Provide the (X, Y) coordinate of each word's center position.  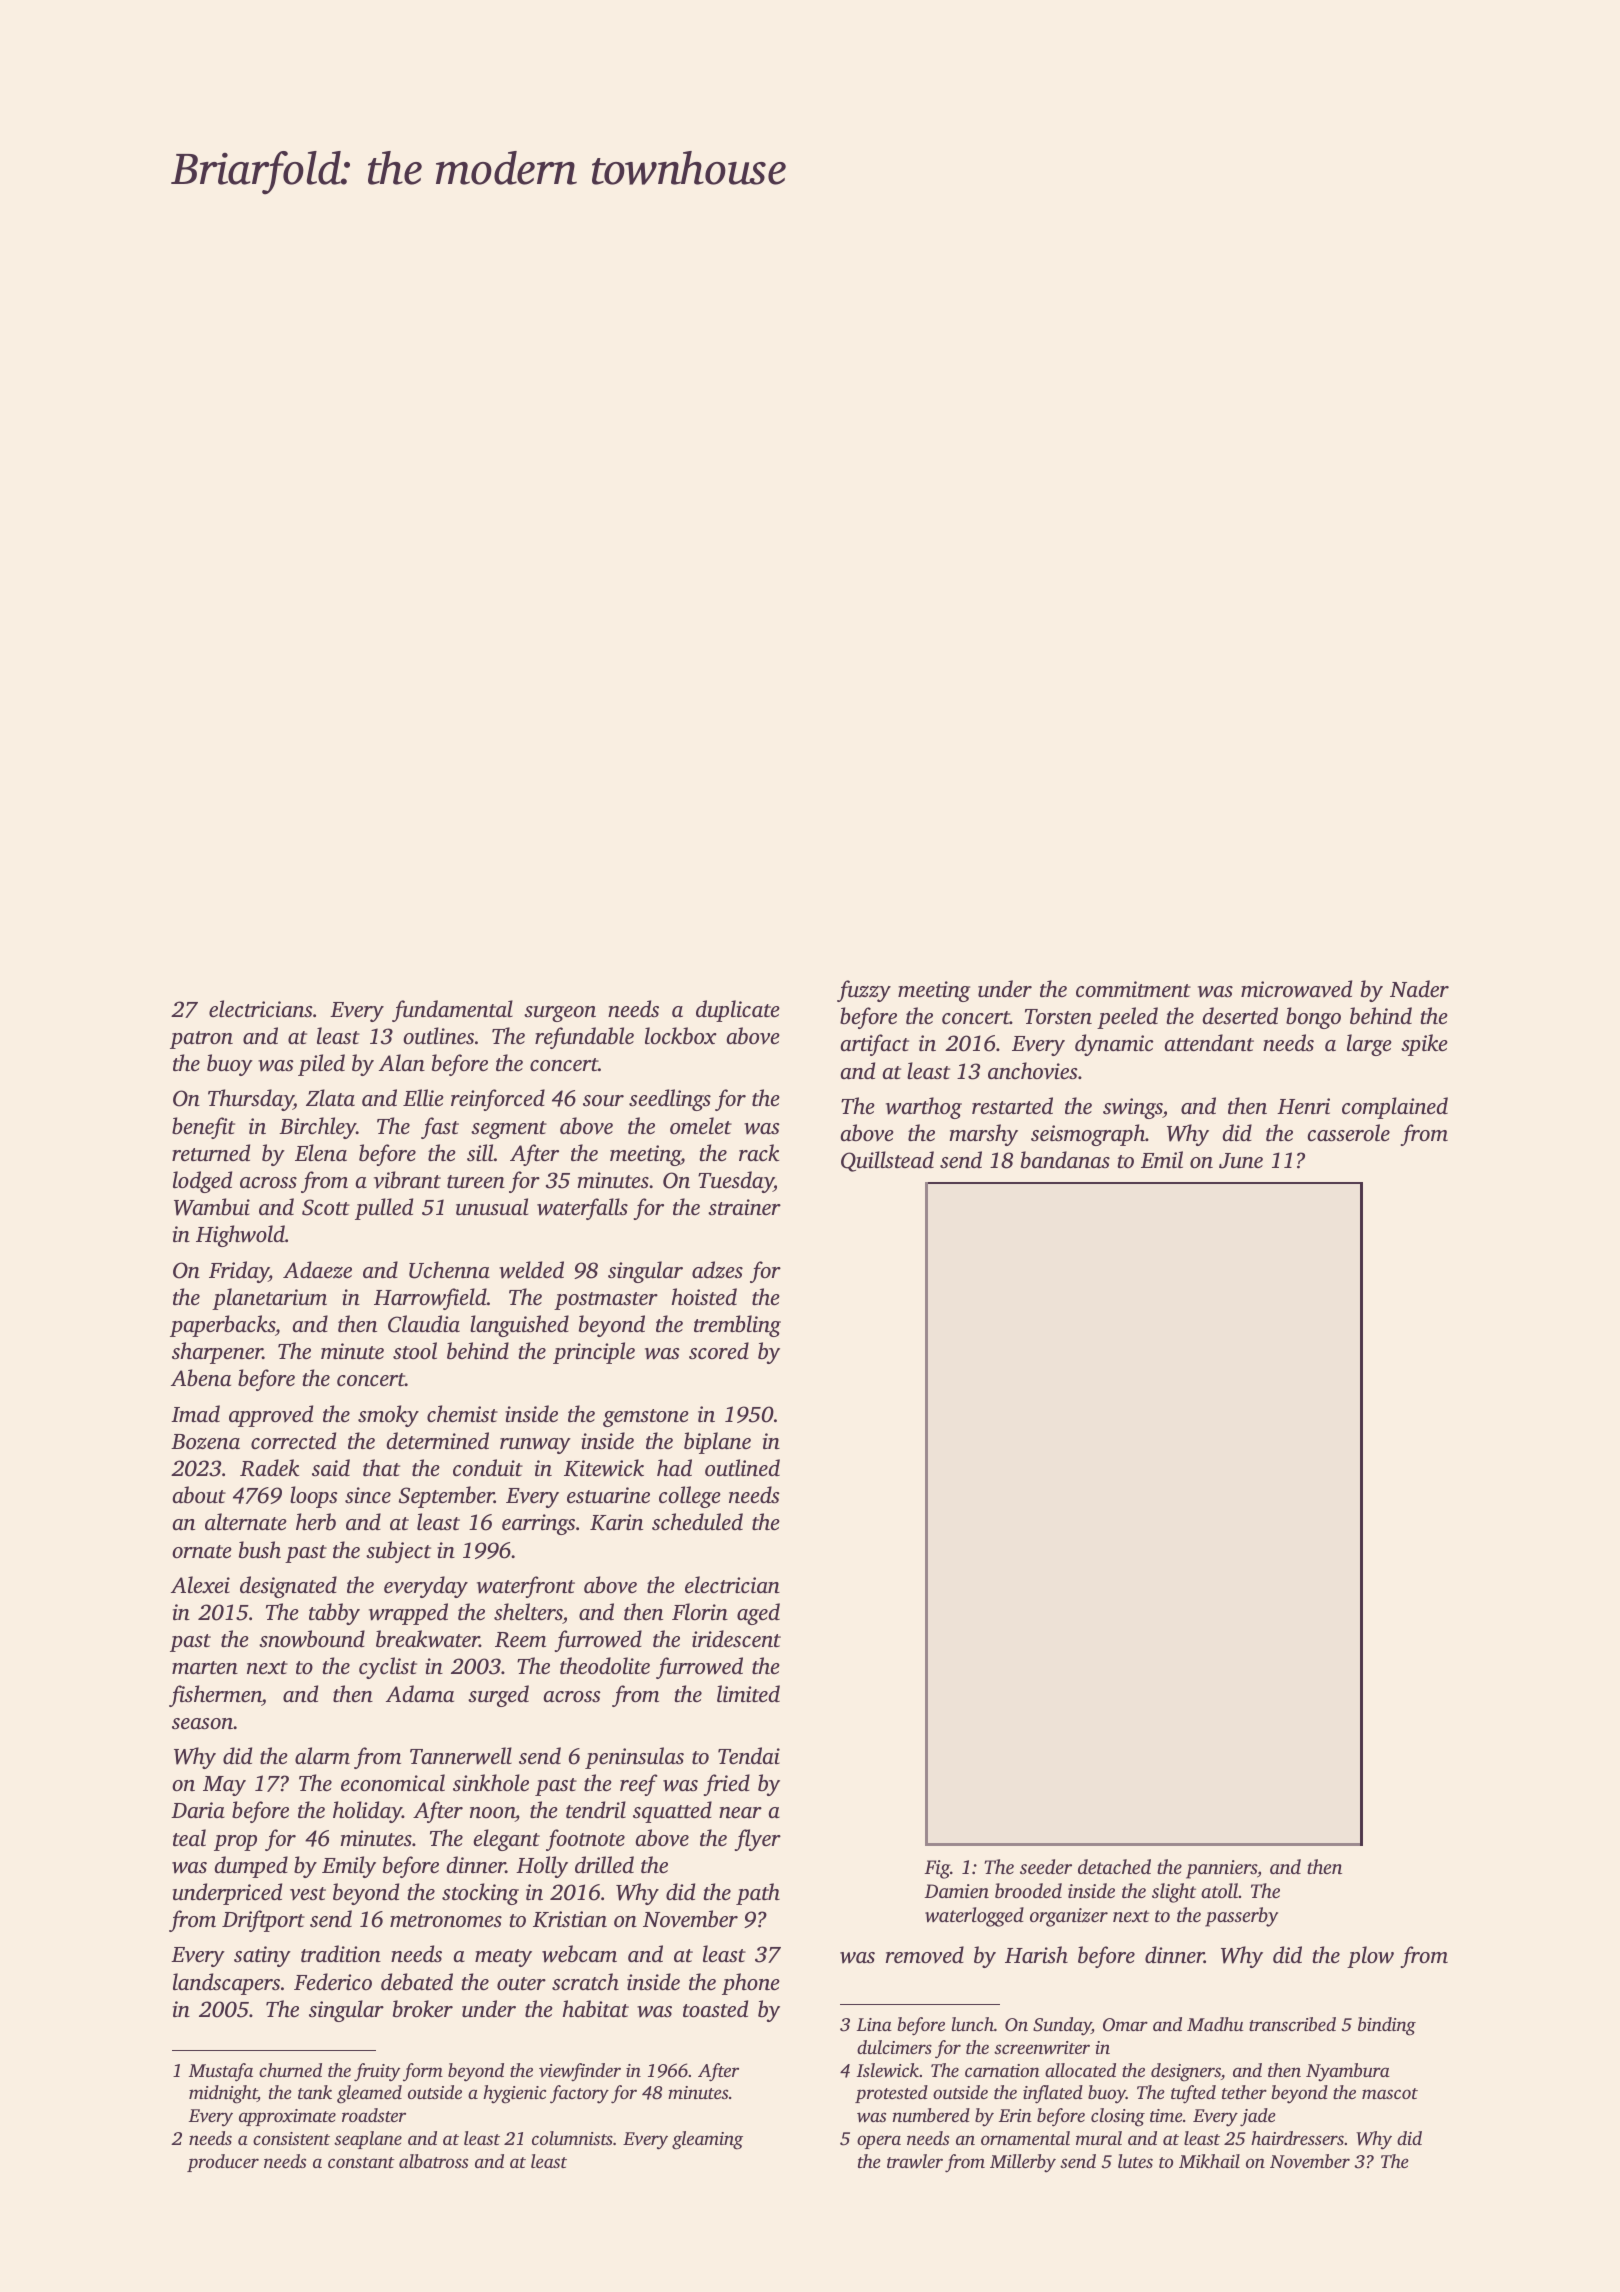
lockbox (681, 1036)
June (1241, 1161)
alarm (322, 1755)
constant (361, 2162)
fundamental (452, 1011)
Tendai (749, 1755)
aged (758, 1614)
